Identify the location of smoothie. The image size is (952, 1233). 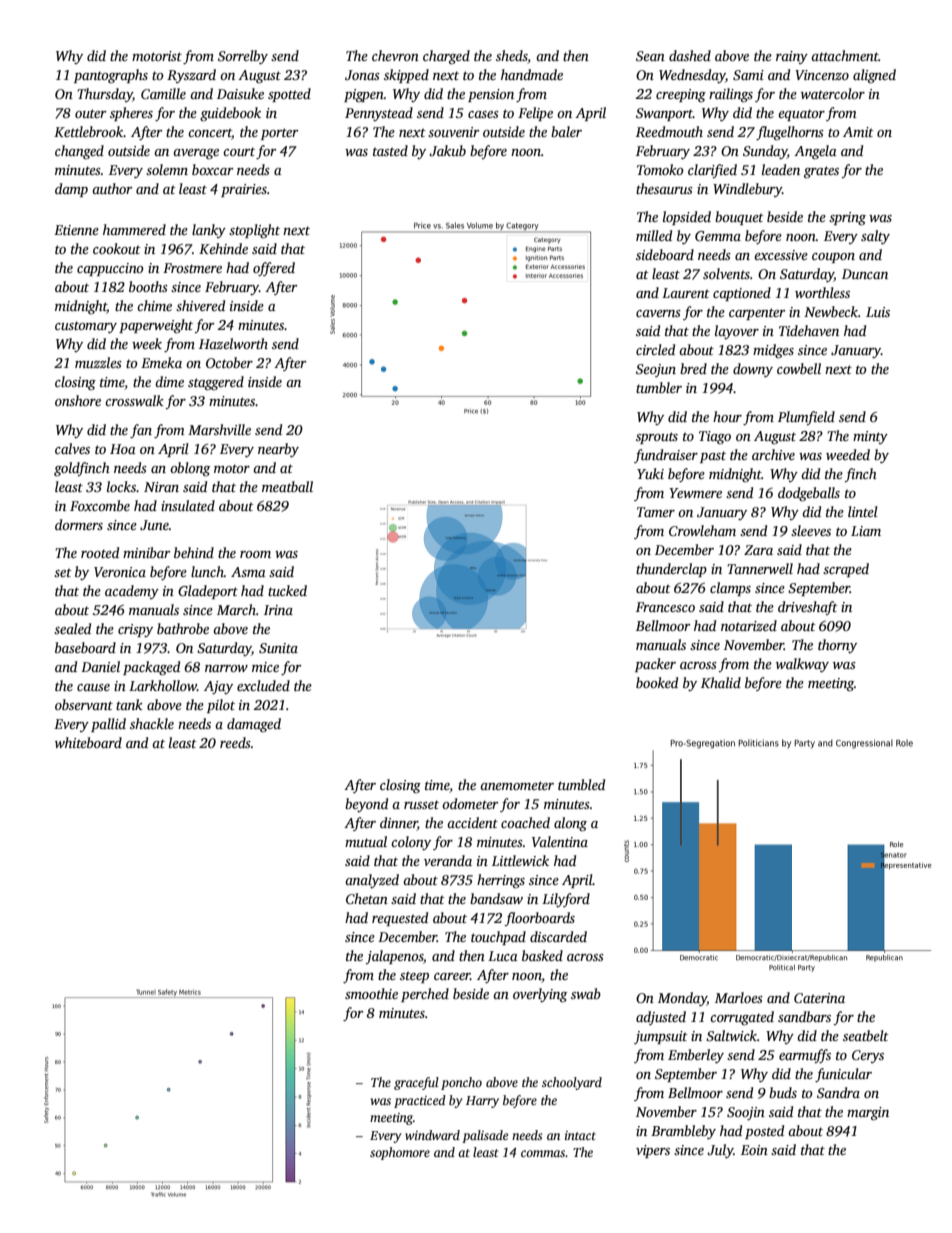
(371, 993).
